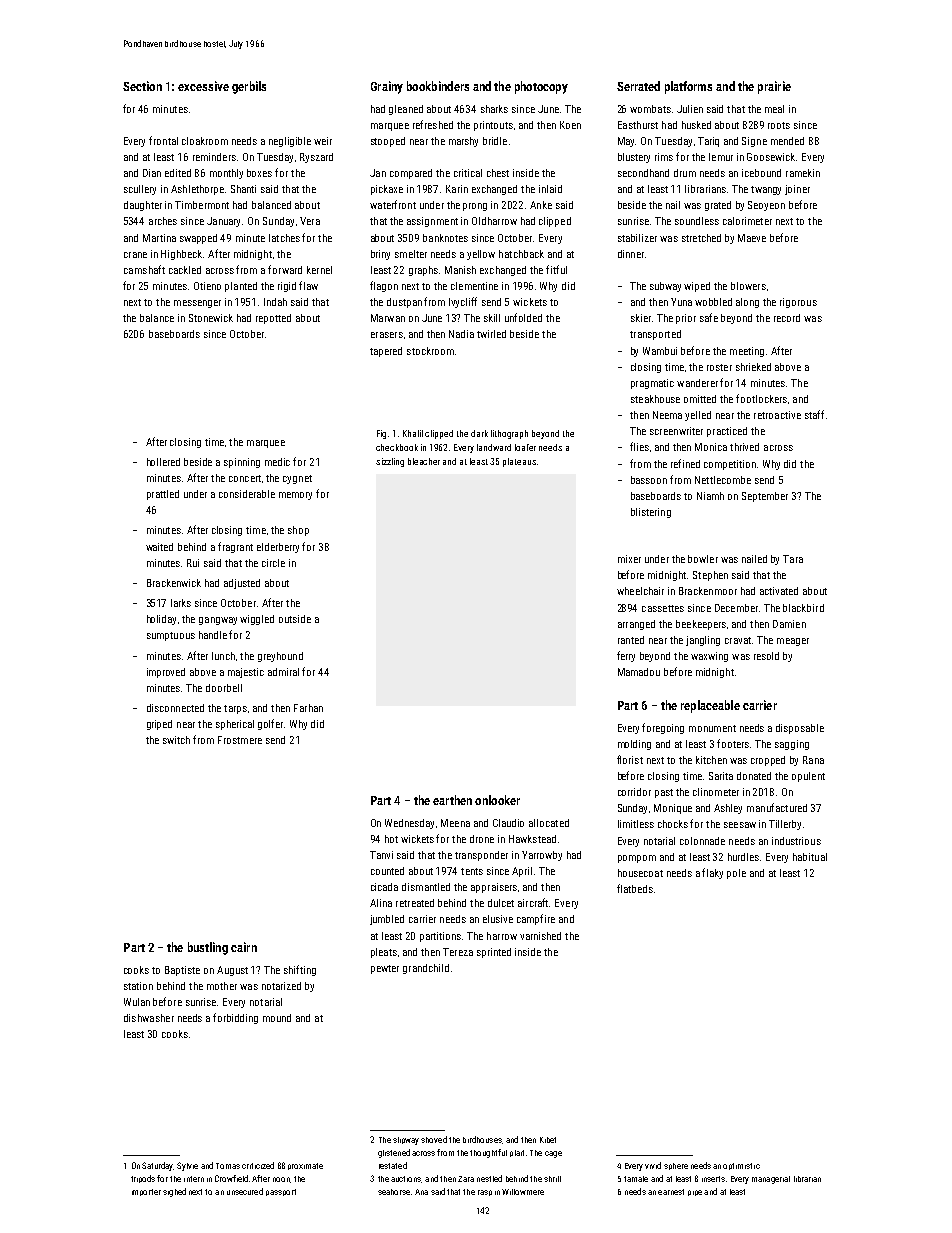  What do you see at coordinates (387, 87) in the image?
I see `Grainy` at bounding box center [387, 87].
